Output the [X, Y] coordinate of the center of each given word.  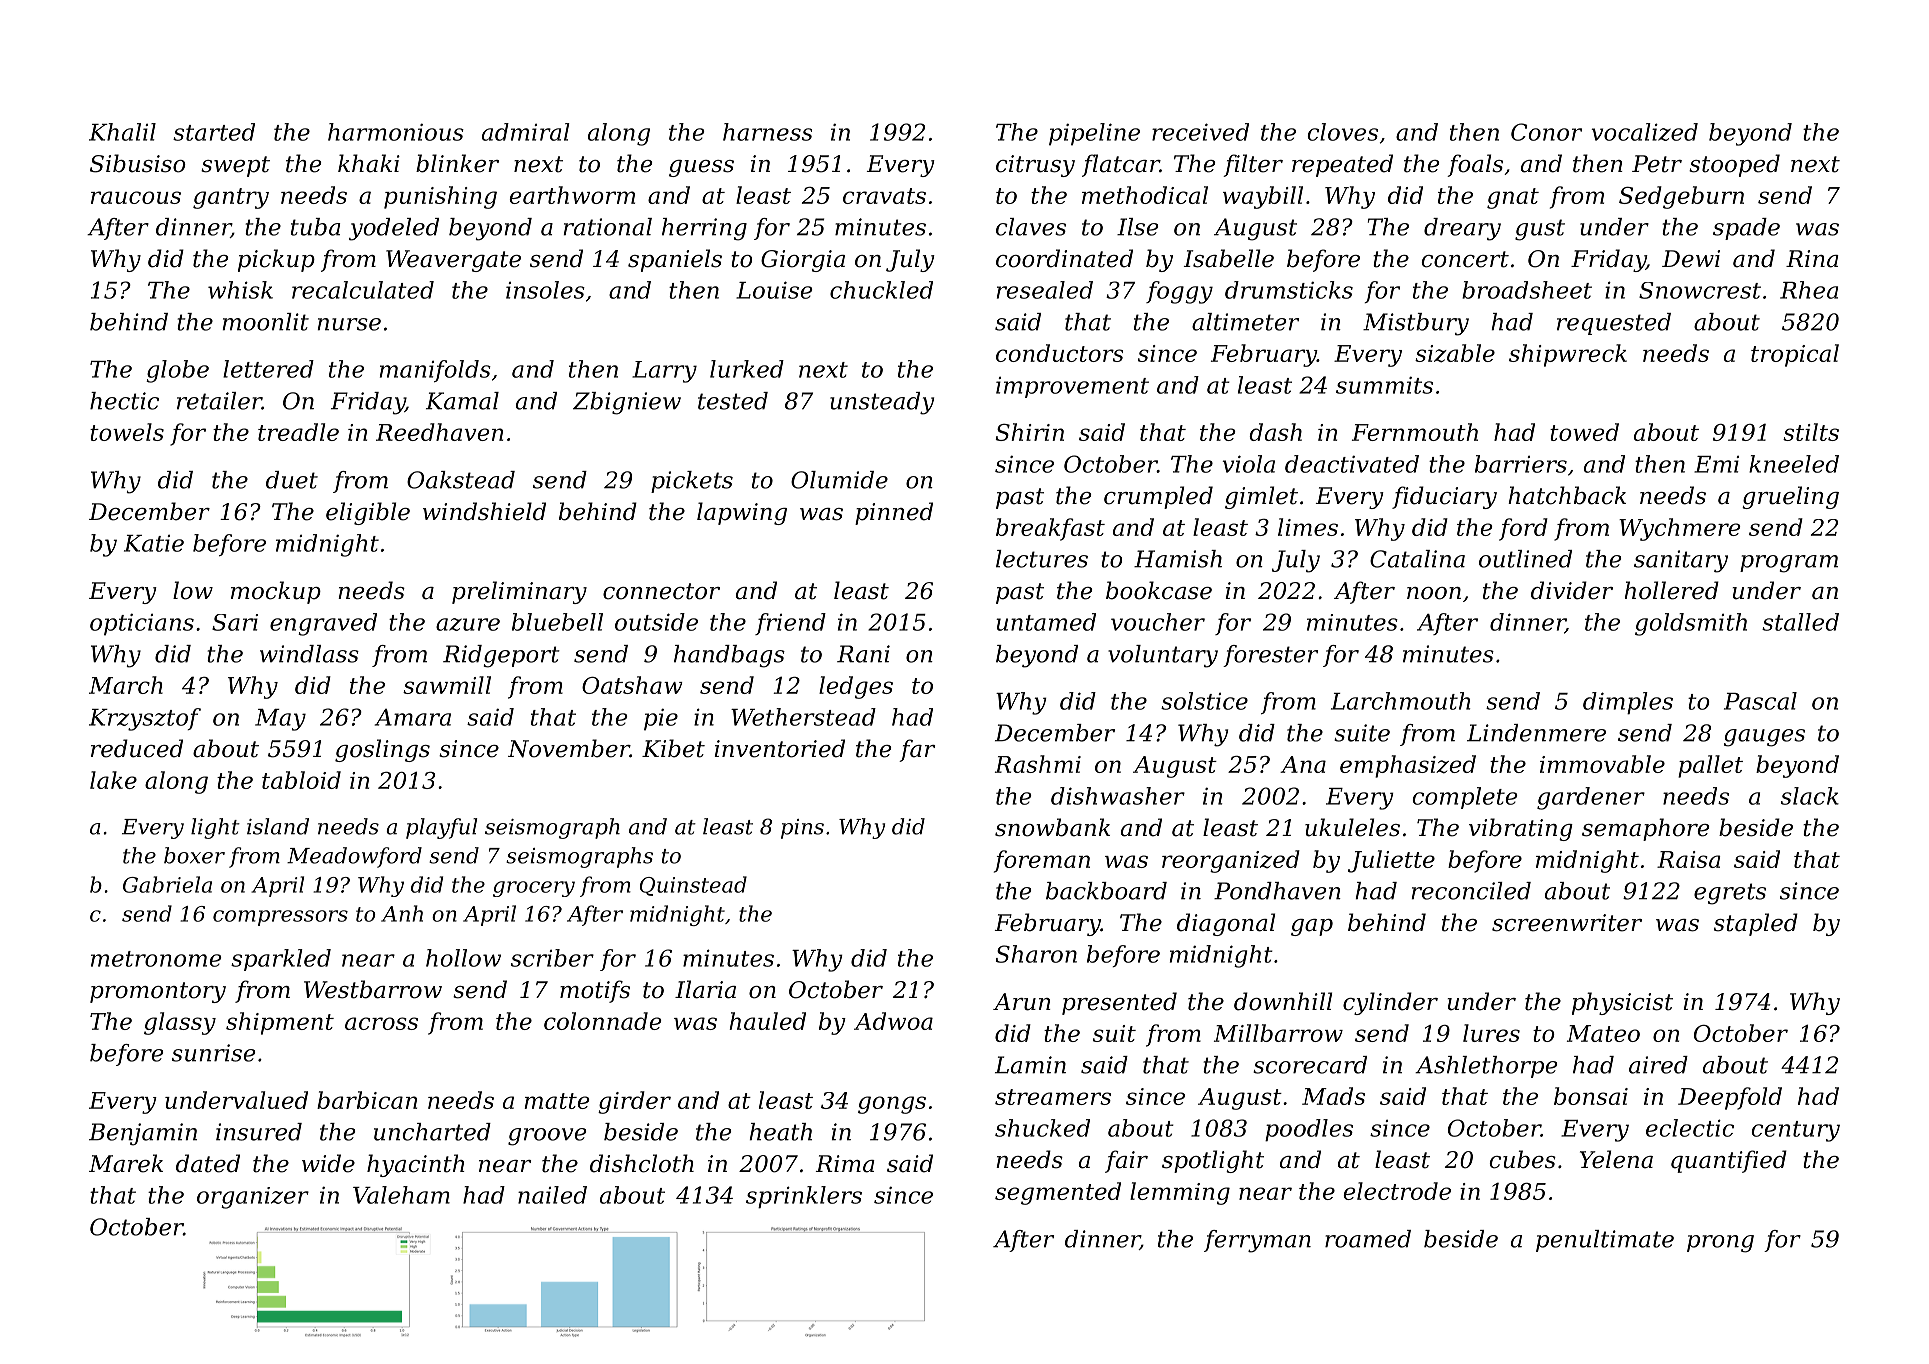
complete [1465, 798]
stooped [1734, 165]
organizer [253, 1198]
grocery [534, 889]
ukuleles [1352, 827]
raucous [136, 197]
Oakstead [461, 480]
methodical [1145, 195]
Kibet [673, 748]
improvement [1072, 387]
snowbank [1052, 827]
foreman [1042, 861]
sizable [1455, 353]
